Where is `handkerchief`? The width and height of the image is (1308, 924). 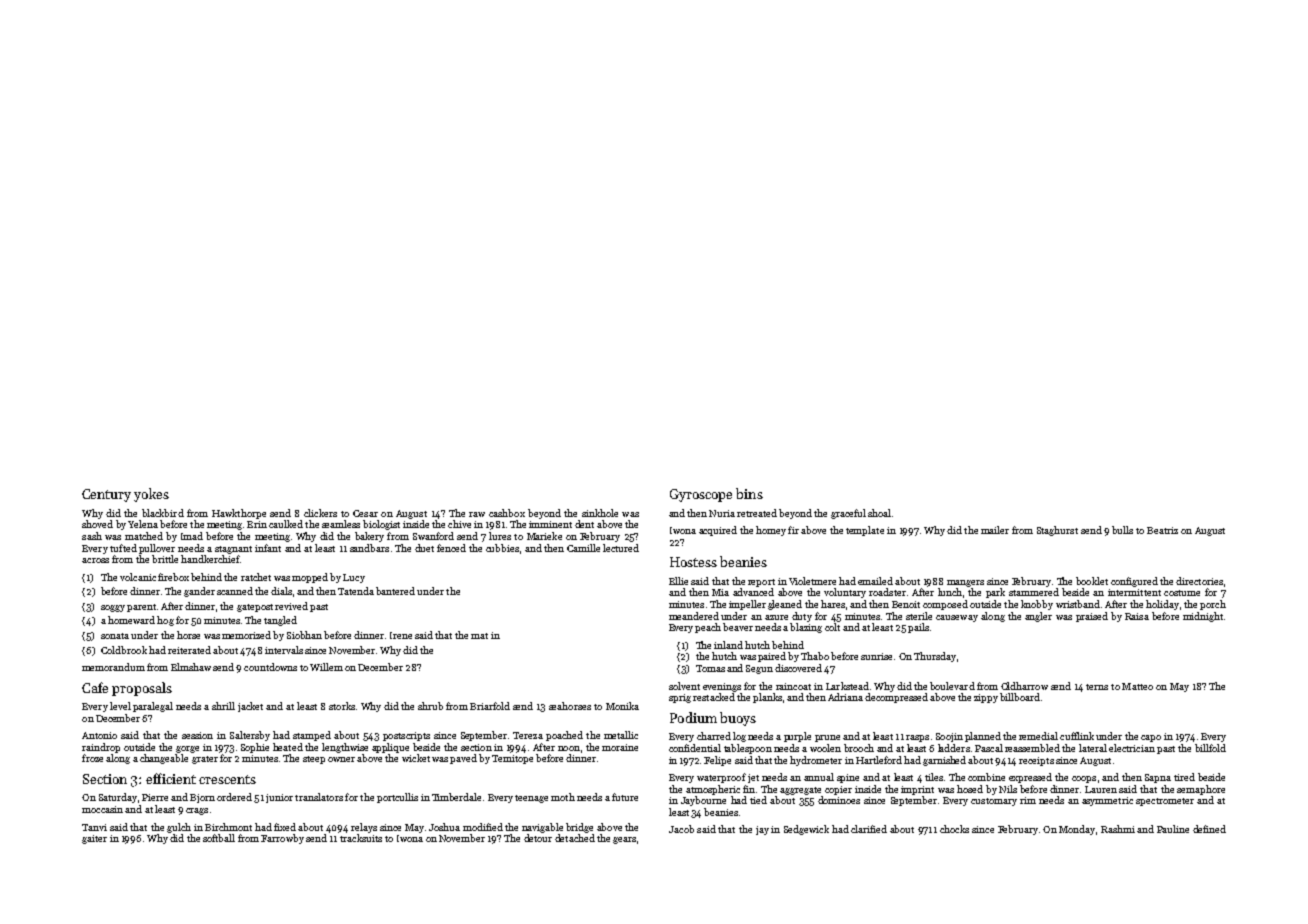
handkerchief is located at coordinates (210, 559).
